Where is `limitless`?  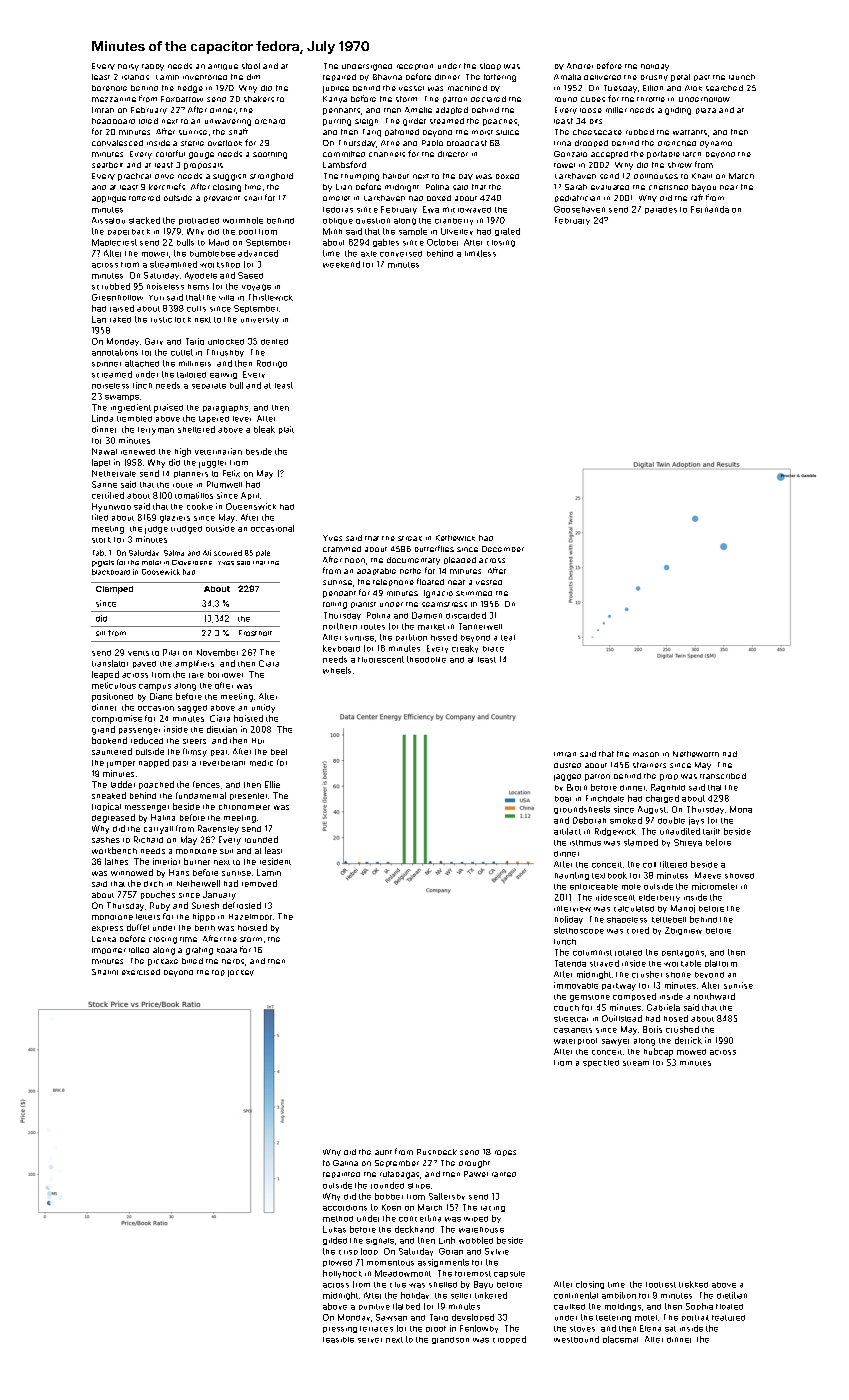 limitless is located at coordinates (480, 253).
